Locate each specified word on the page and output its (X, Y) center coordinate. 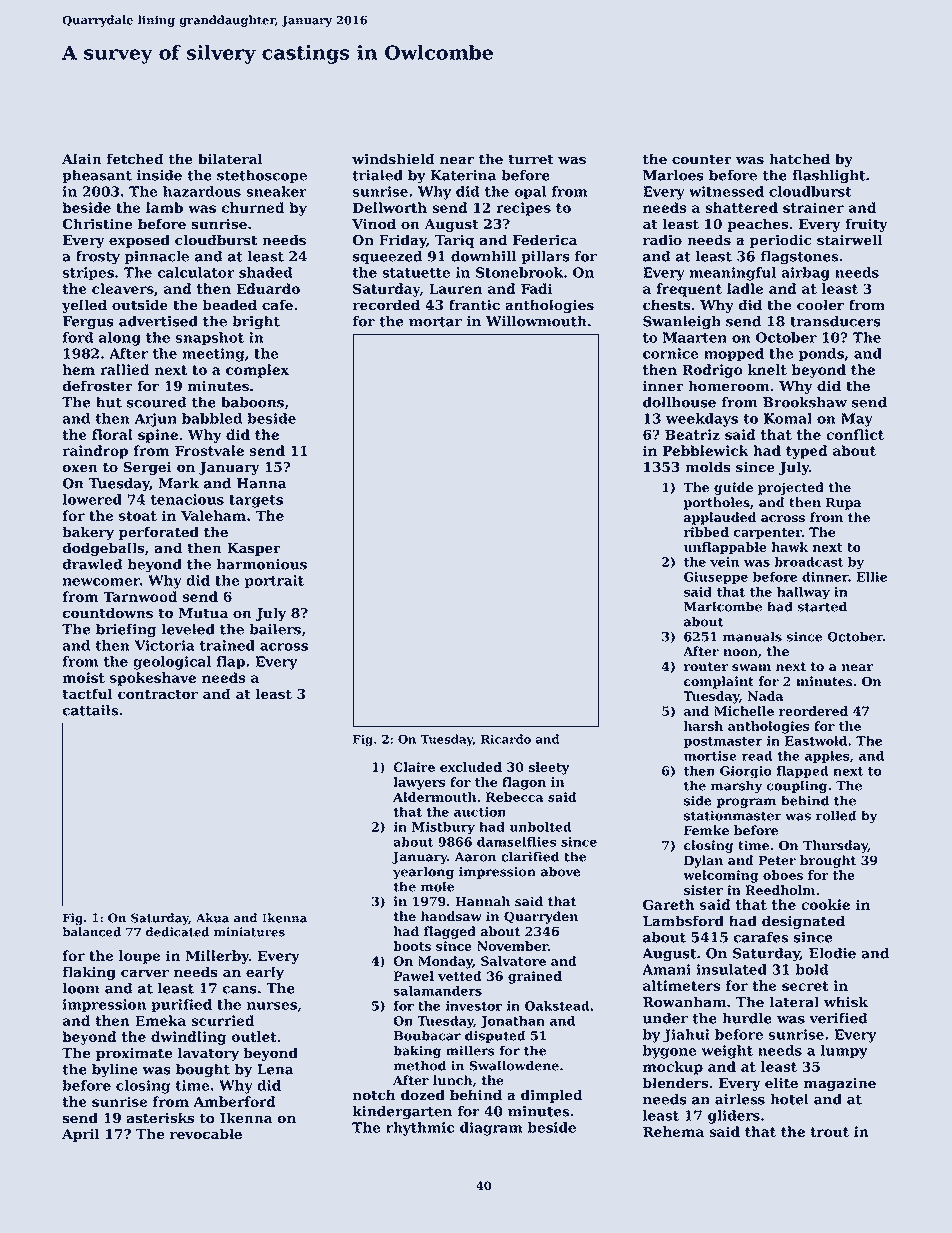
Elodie (832, 953)
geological (172, 663)
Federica (545, 240)
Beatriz (692, 434)
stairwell (849, 240)
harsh (703, 726)
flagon (524, 783)
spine (158, 436)
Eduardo (268, 288)
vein (724, 562)
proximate (134, 1054)
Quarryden (541, 917)
